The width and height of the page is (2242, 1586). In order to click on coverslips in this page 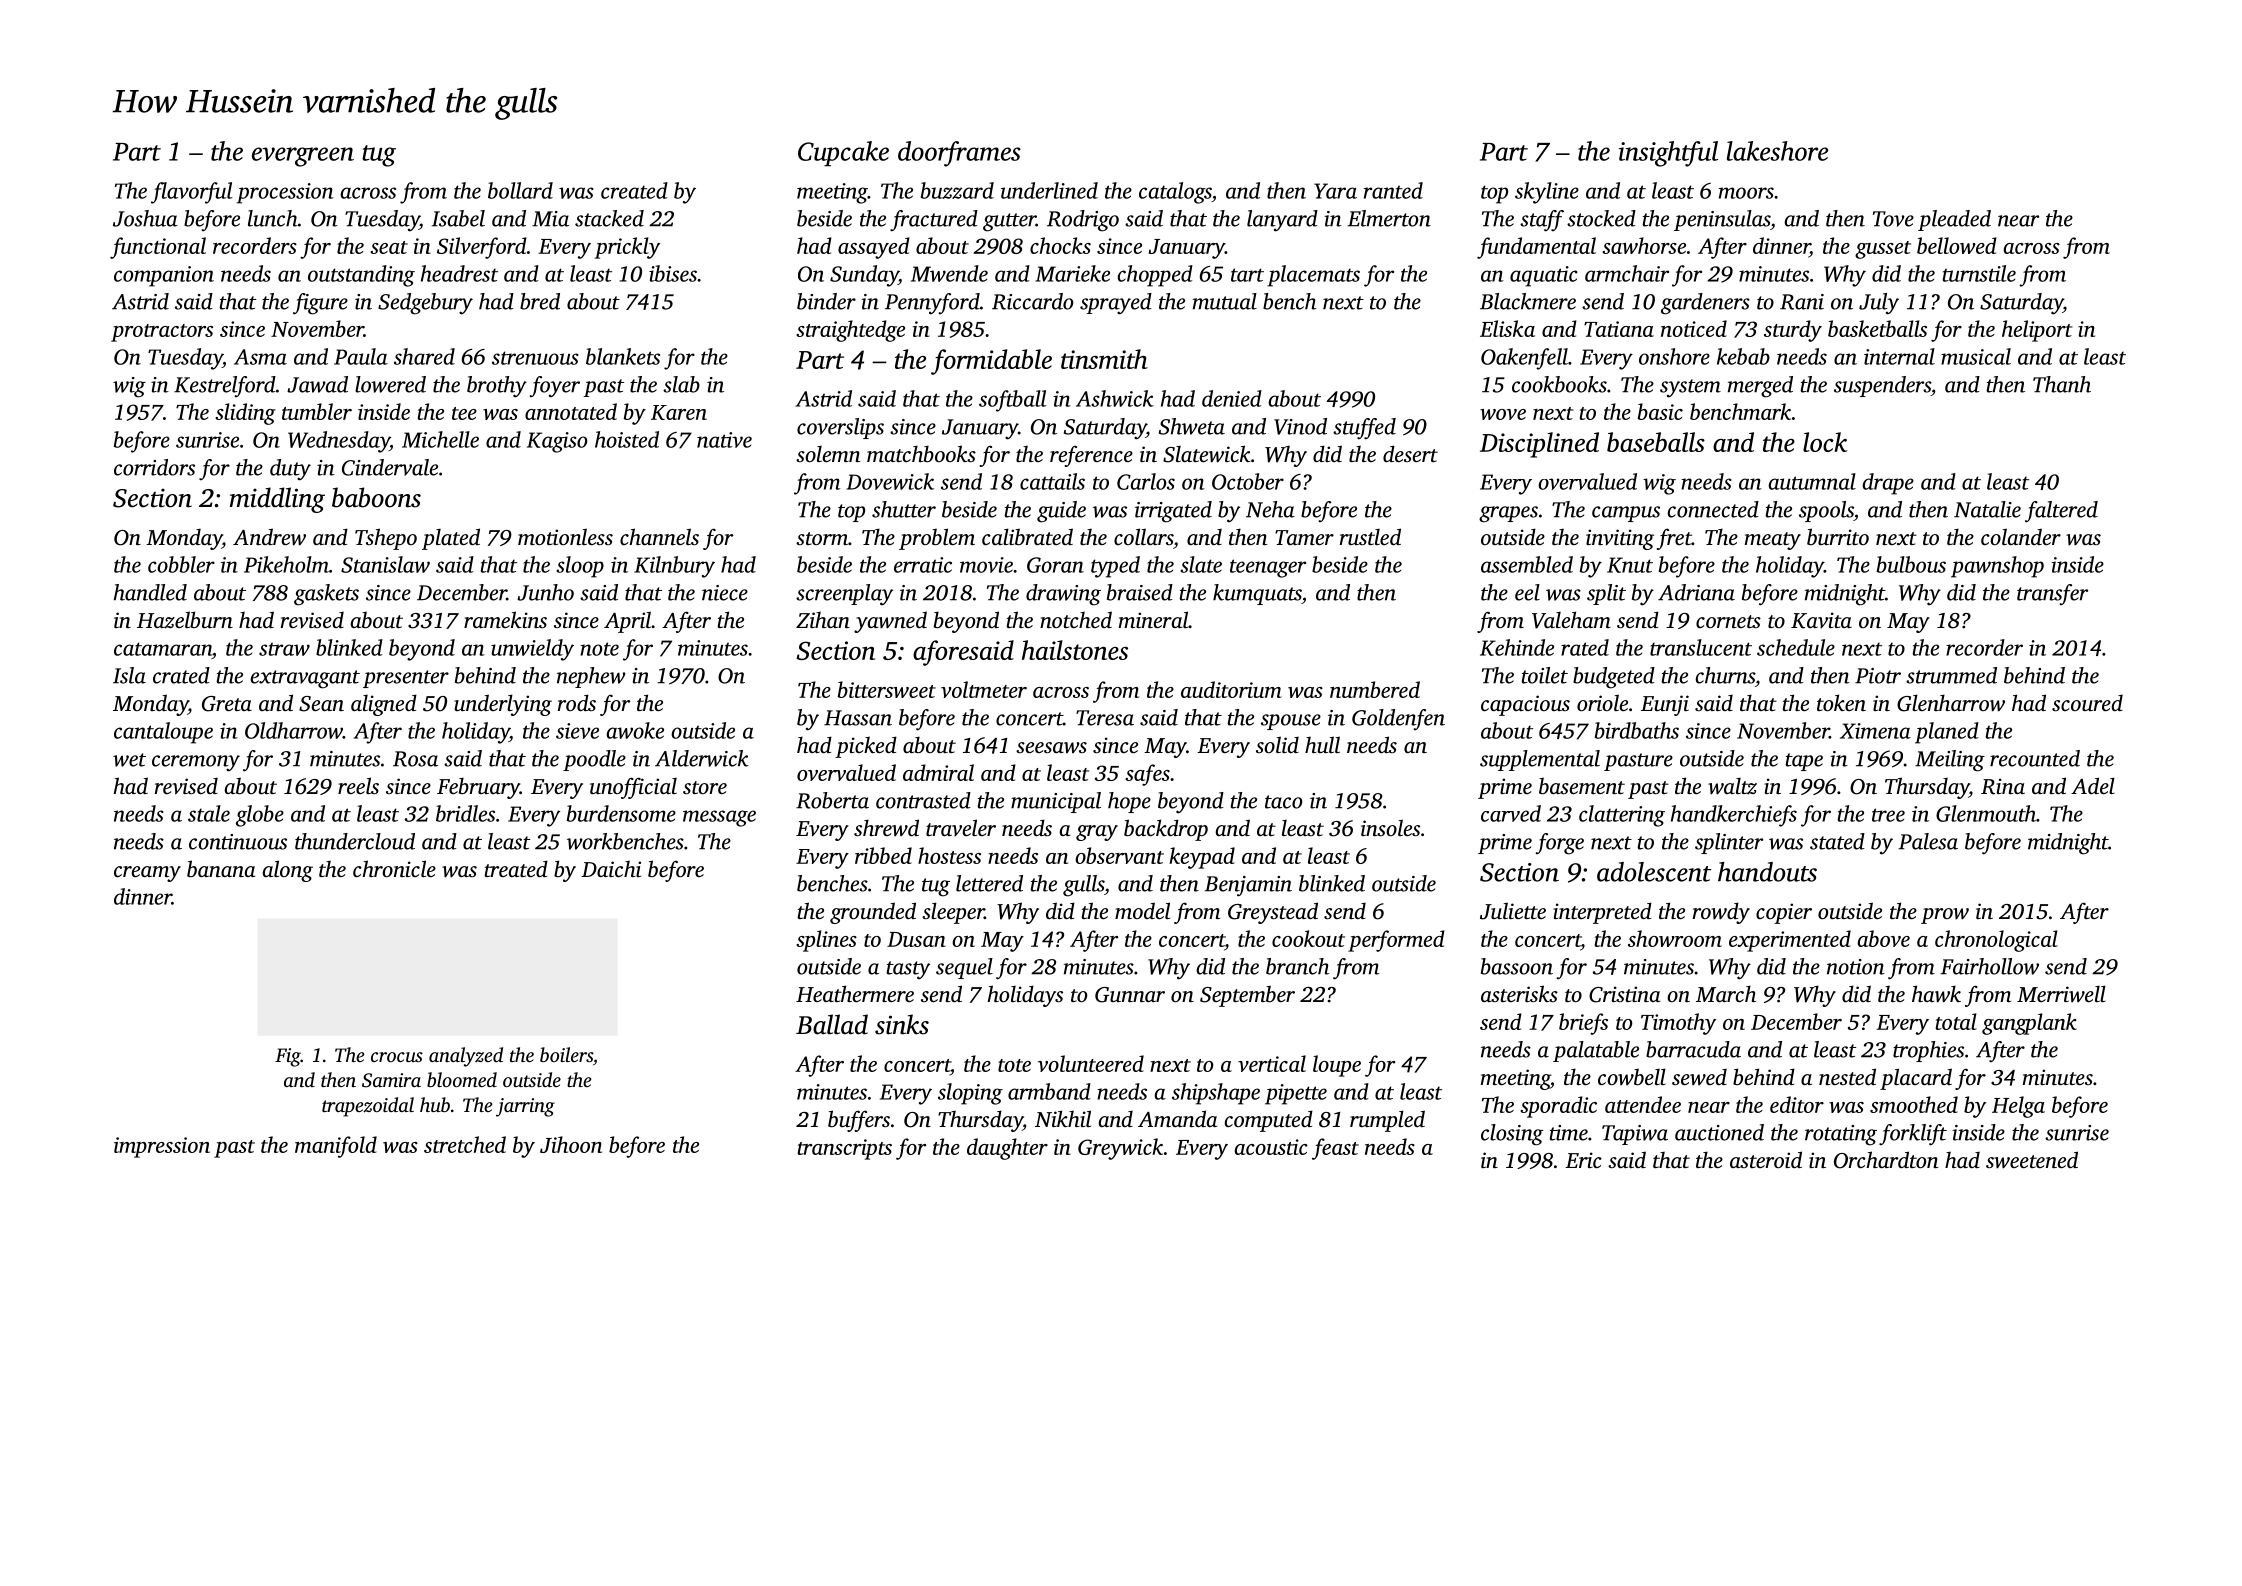, I will do `click(840, 428)`.
